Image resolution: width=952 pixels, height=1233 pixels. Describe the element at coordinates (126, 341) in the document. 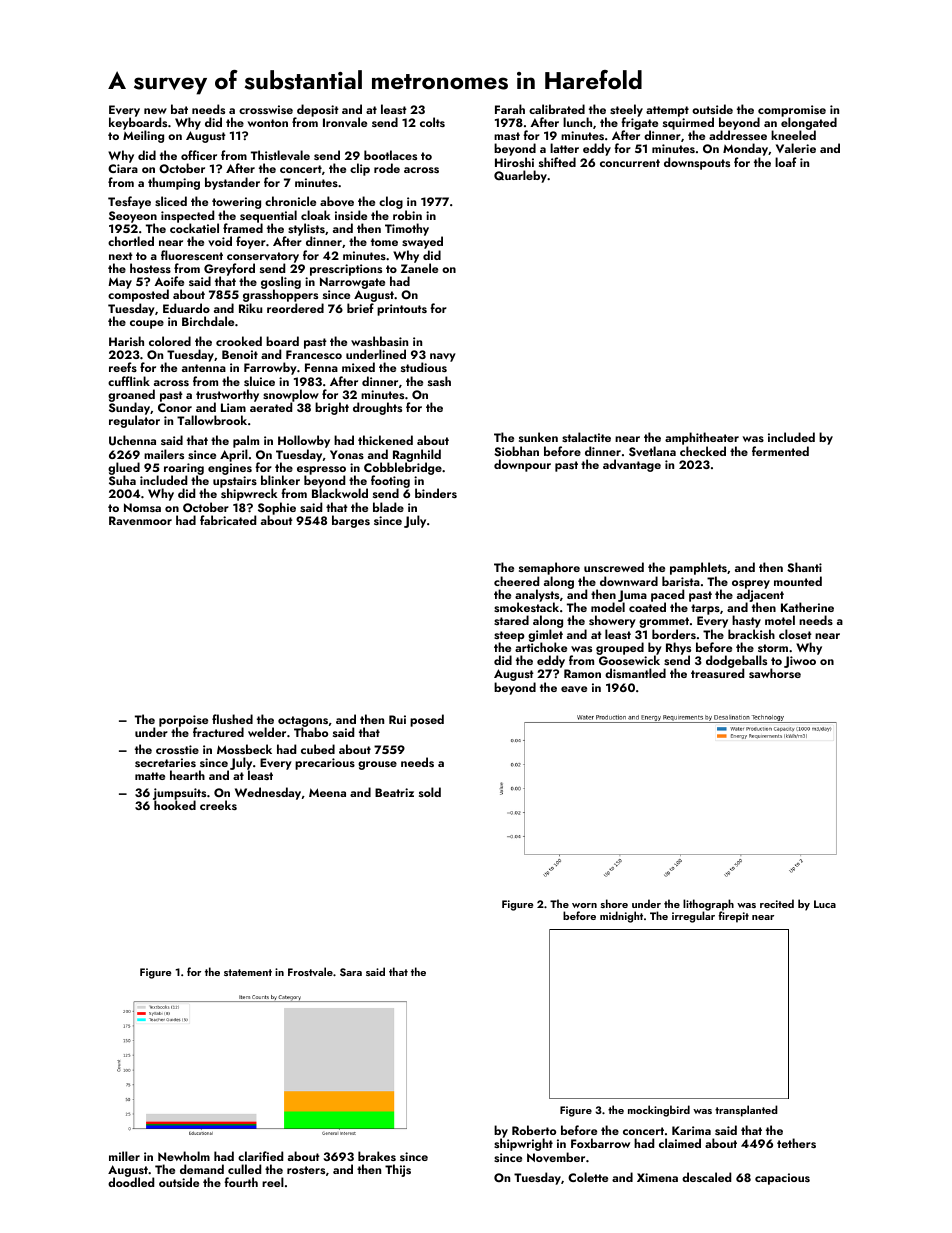

I see `Harish` at that location.
